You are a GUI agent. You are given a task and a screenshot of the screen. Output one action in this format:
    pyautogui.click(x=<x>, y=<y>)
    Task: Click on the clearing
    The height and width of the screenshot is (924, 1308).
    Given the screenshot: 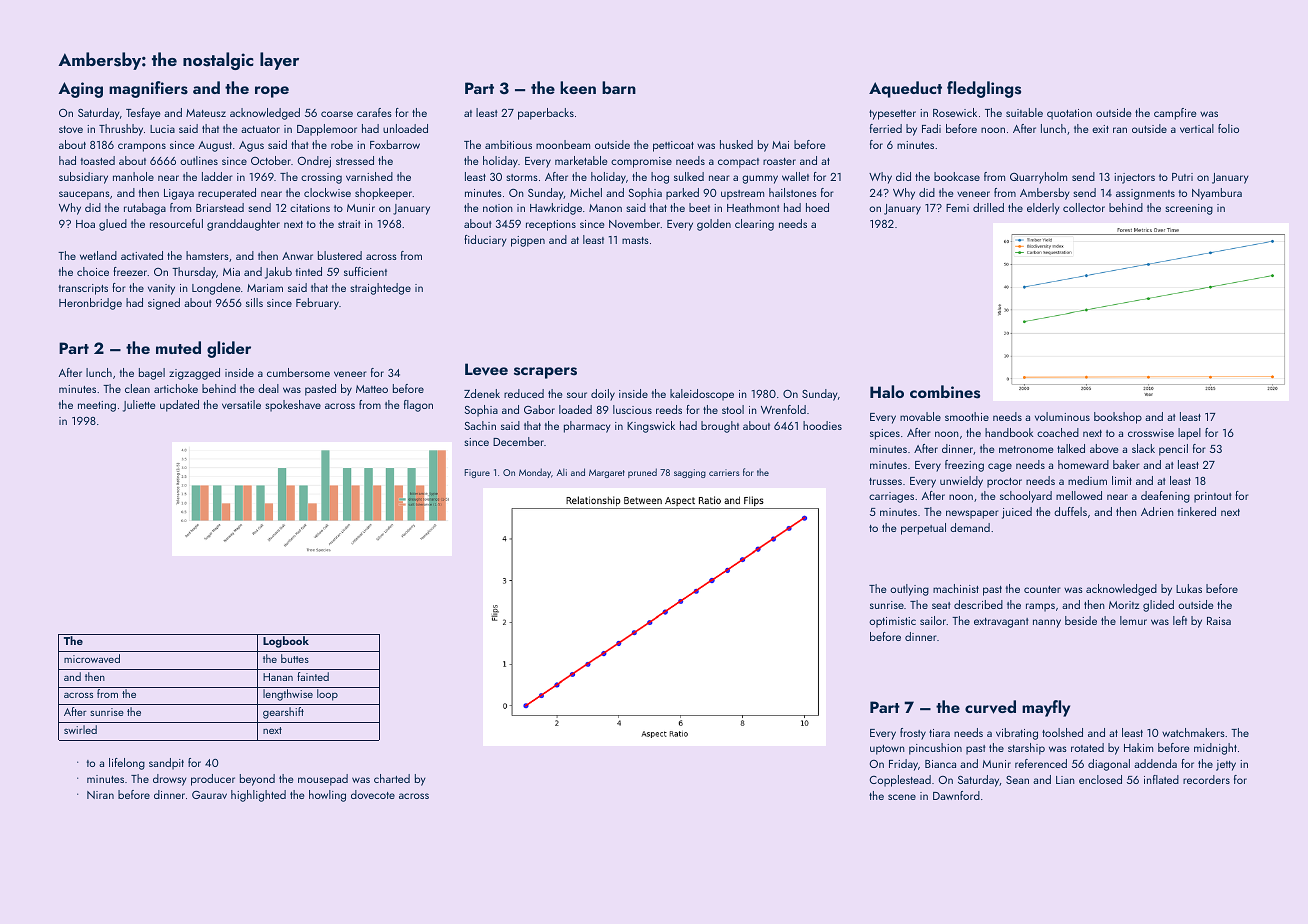 What is the action you would take?
    pyautogui.click(x=754, y=225)
